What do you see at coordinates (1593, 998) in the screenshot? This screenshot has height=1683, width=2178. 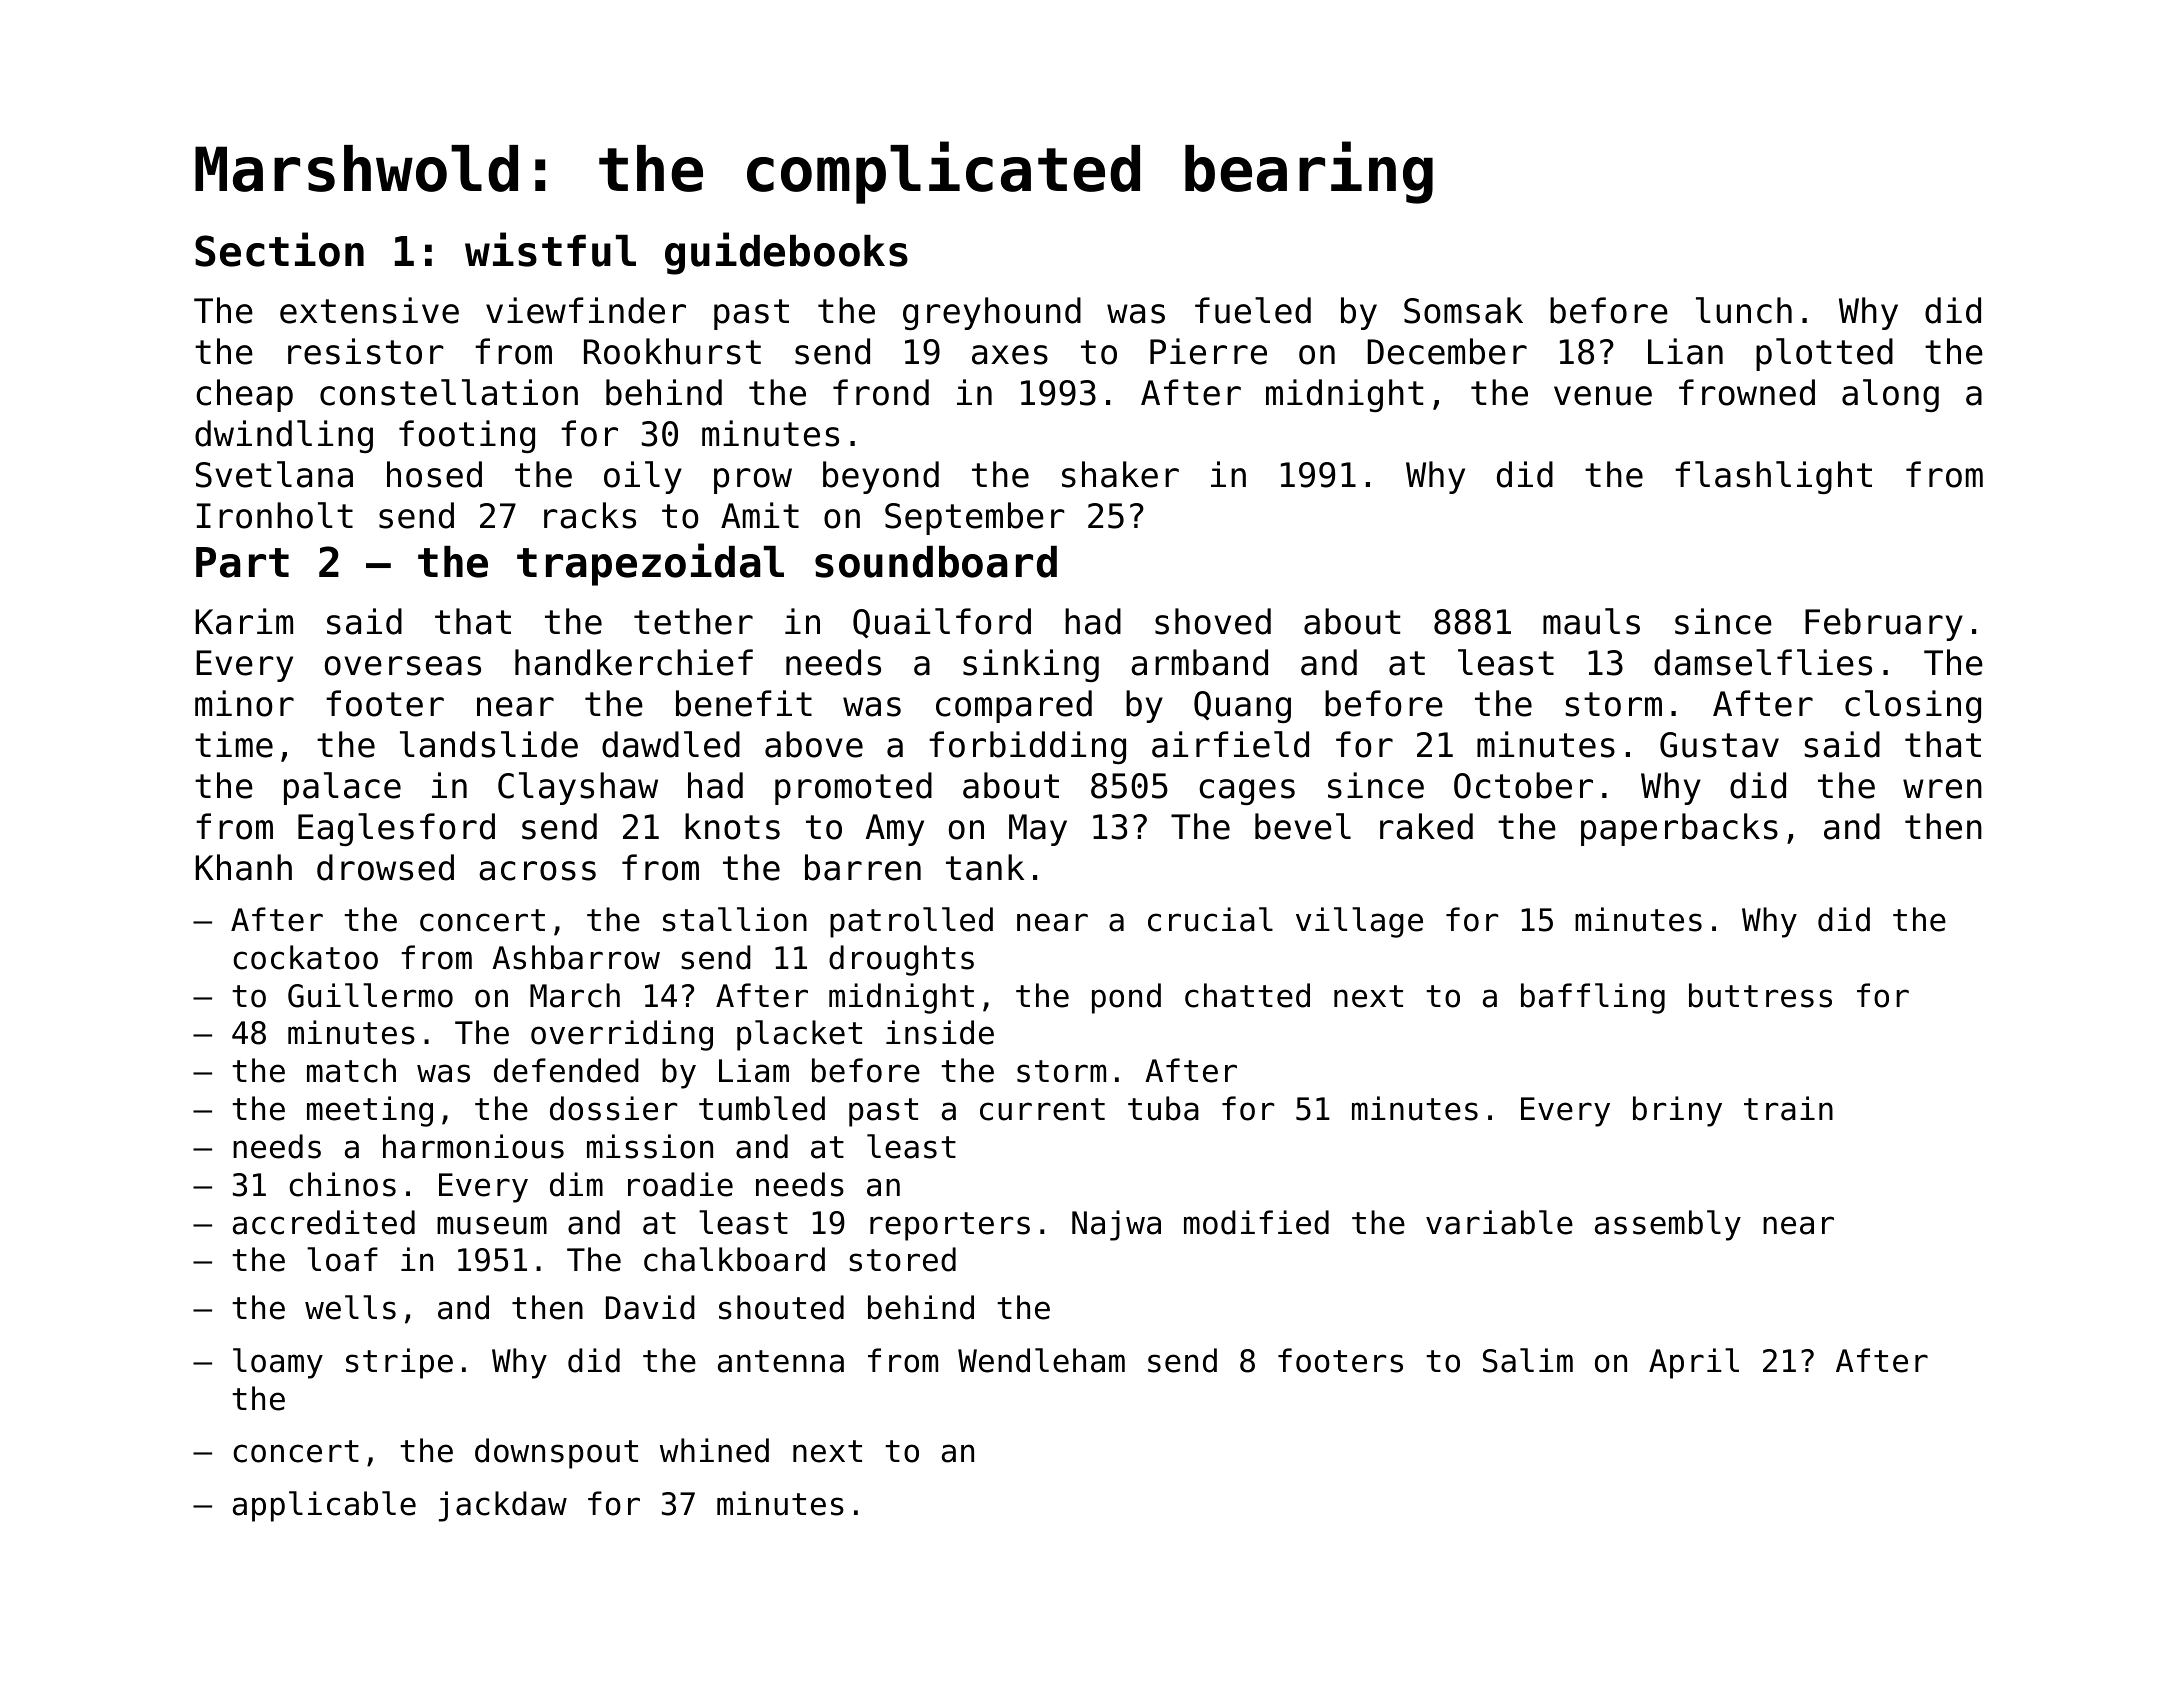 I see `baffling` at bounding box center [1593, 998].
